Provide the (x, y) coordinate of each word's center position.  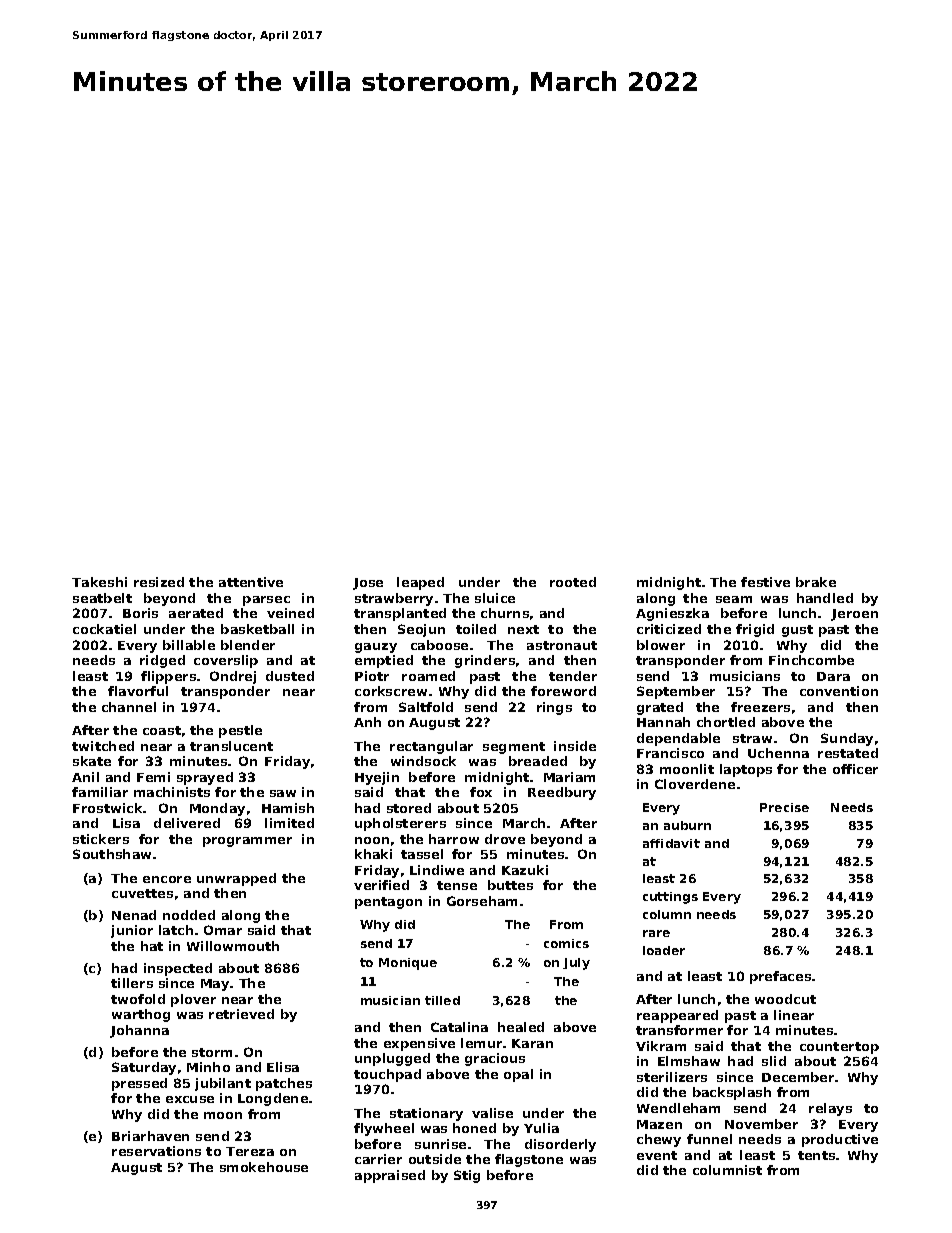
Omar (223, 930)
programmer (247, 842)
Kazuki (525, 870)
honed (474, 1128)
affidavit (671, 843)
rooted (573, 582)
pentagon (388, 903)
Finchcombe (811, 660)
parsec (266, 601)
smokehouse (264, 1167)
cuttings (670, 898)
